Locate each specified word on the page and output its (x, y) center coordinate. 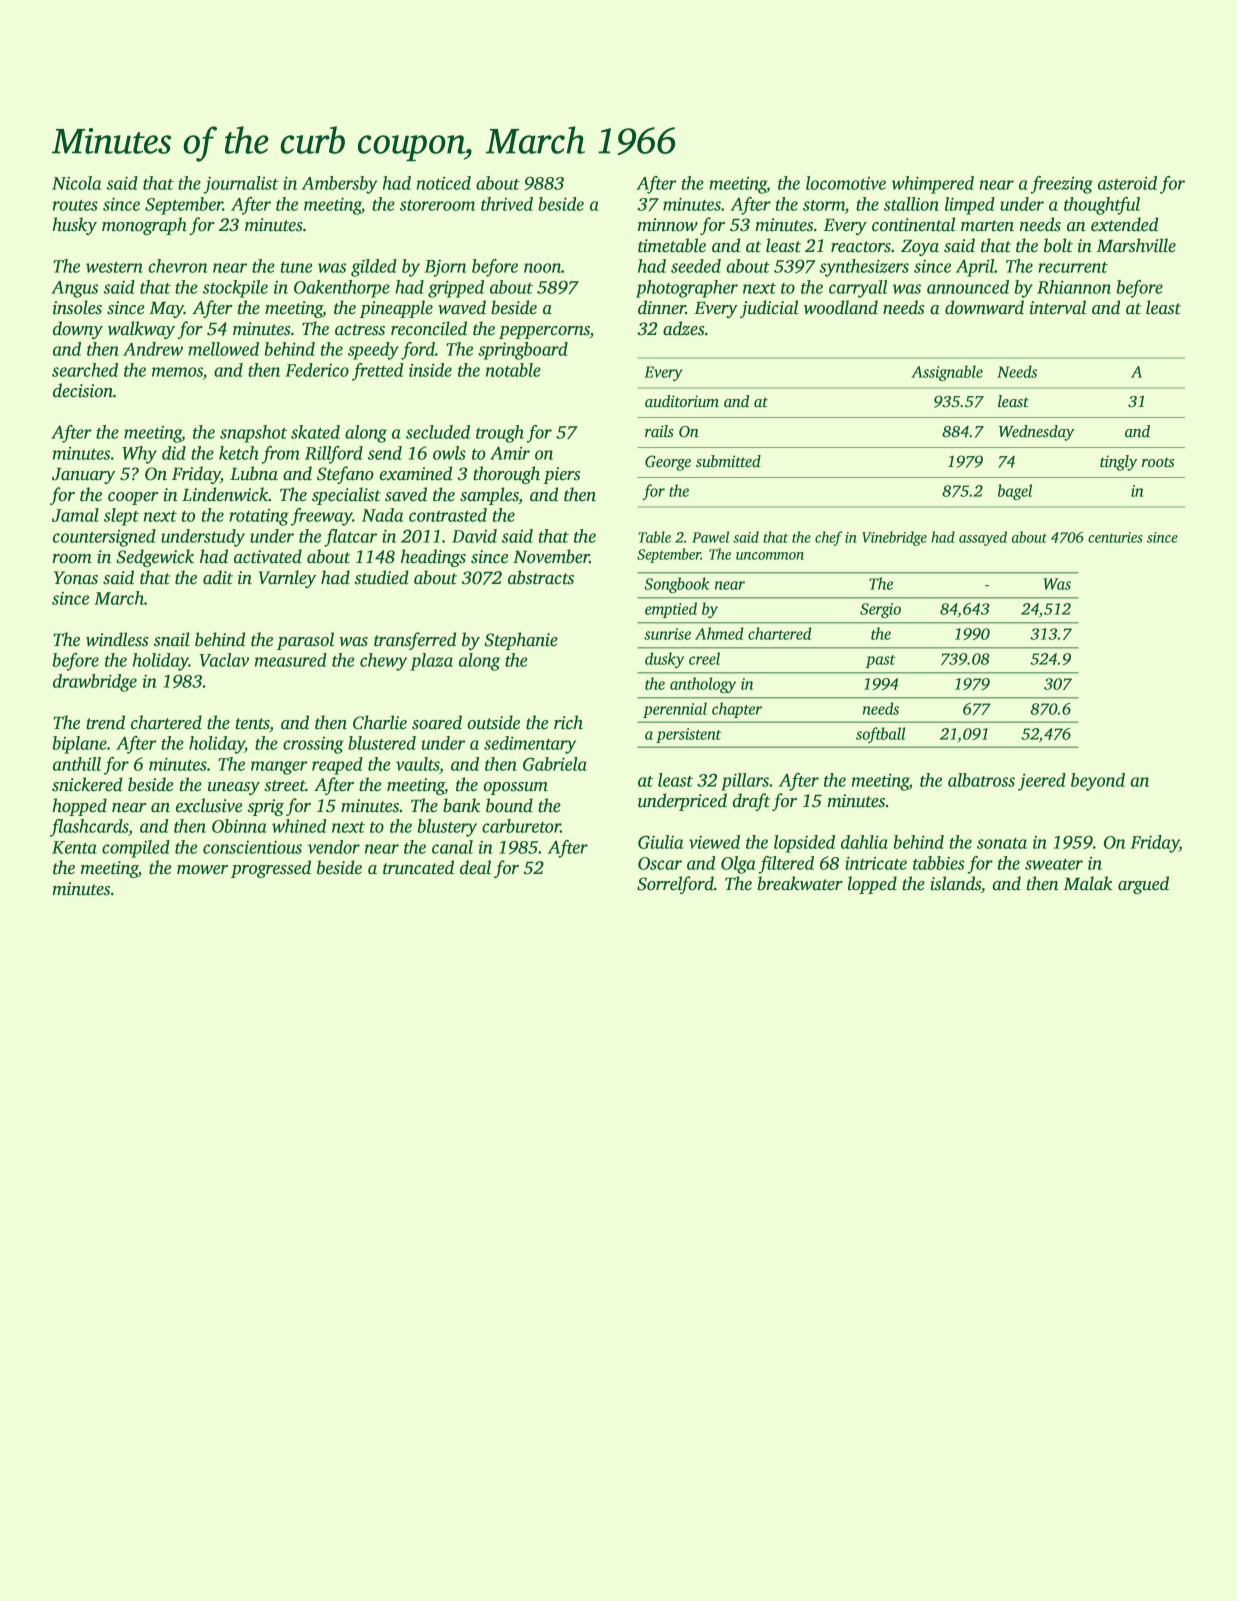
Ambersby (340, 185)
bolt (1058, 245)
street (285, 786)
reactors (861, 247)
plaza (431, 662)
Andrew (153, 349)
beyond (1098, 782)
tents (252, 724)
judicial (769, 309)
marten (987, 226)
